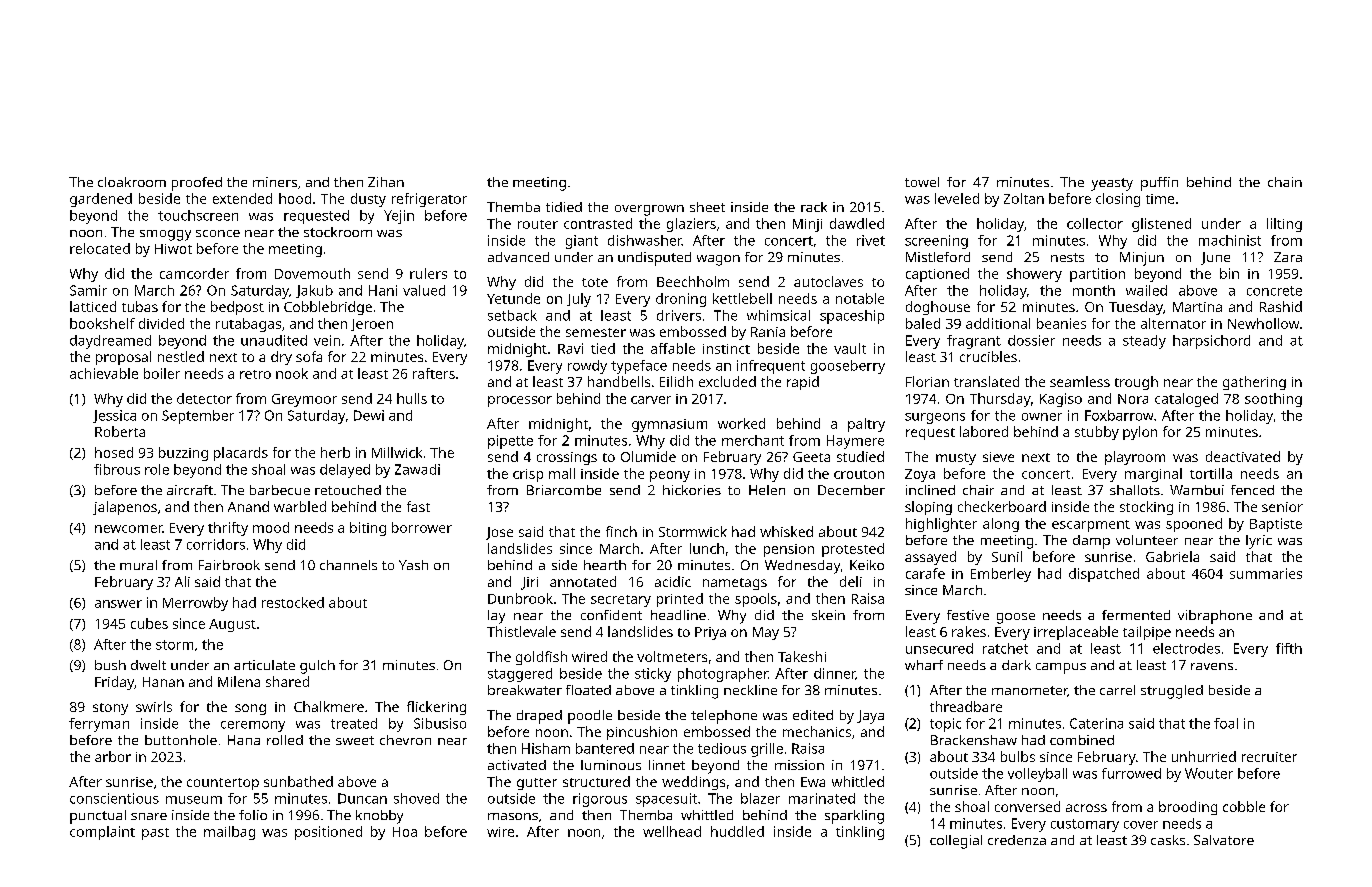 This screenshot has height=887, width=1372. Describe the element at coordinates (1269, 757) in the screenshot. I see `recruiter` at that location.
